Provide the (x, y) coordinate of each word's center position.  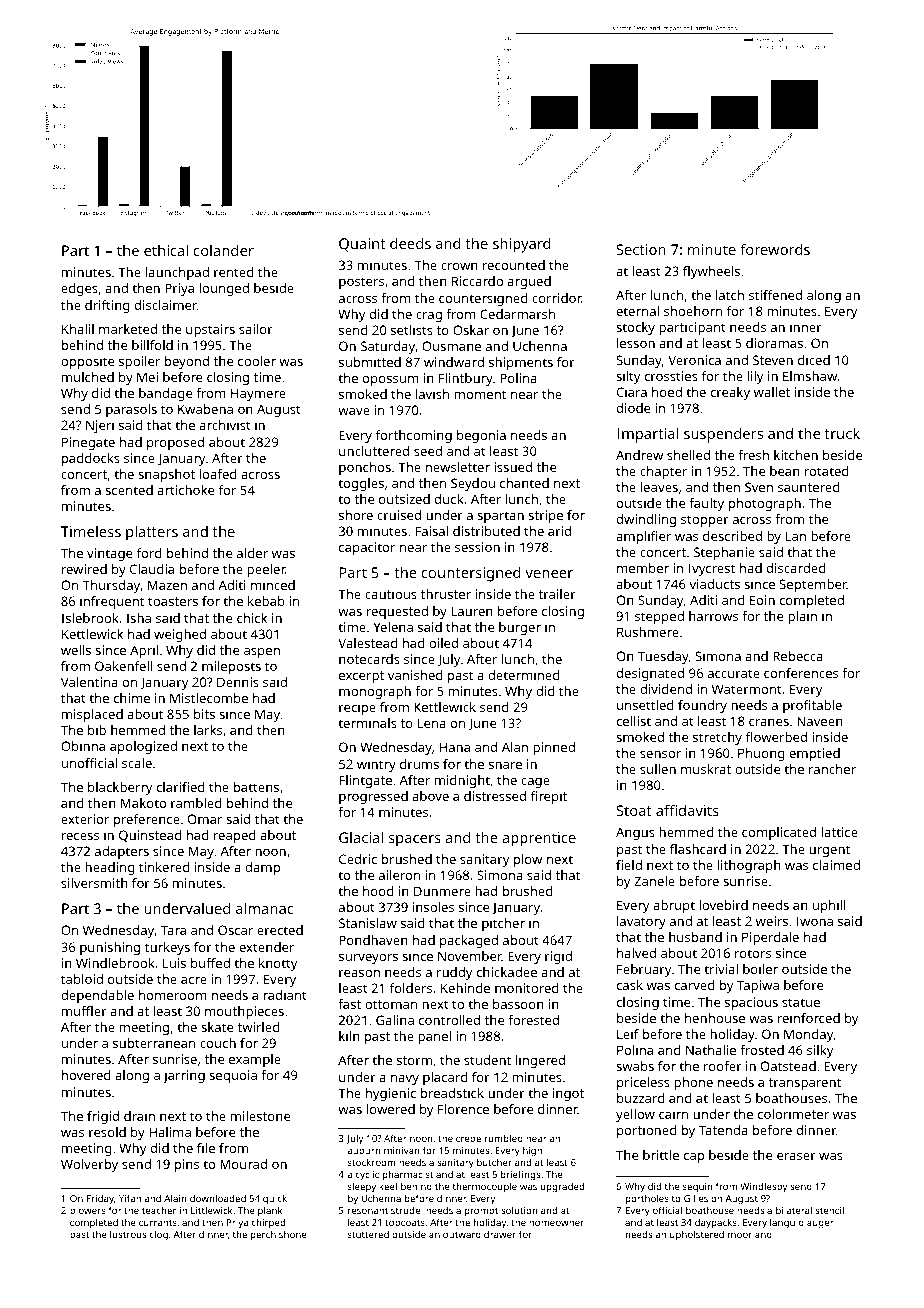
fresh (753, 455)
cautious (391, 594)
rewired (84, 569)
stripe (545, 516)
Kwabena (205, 409)
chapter (663, 472)
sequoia (233, 1076)
